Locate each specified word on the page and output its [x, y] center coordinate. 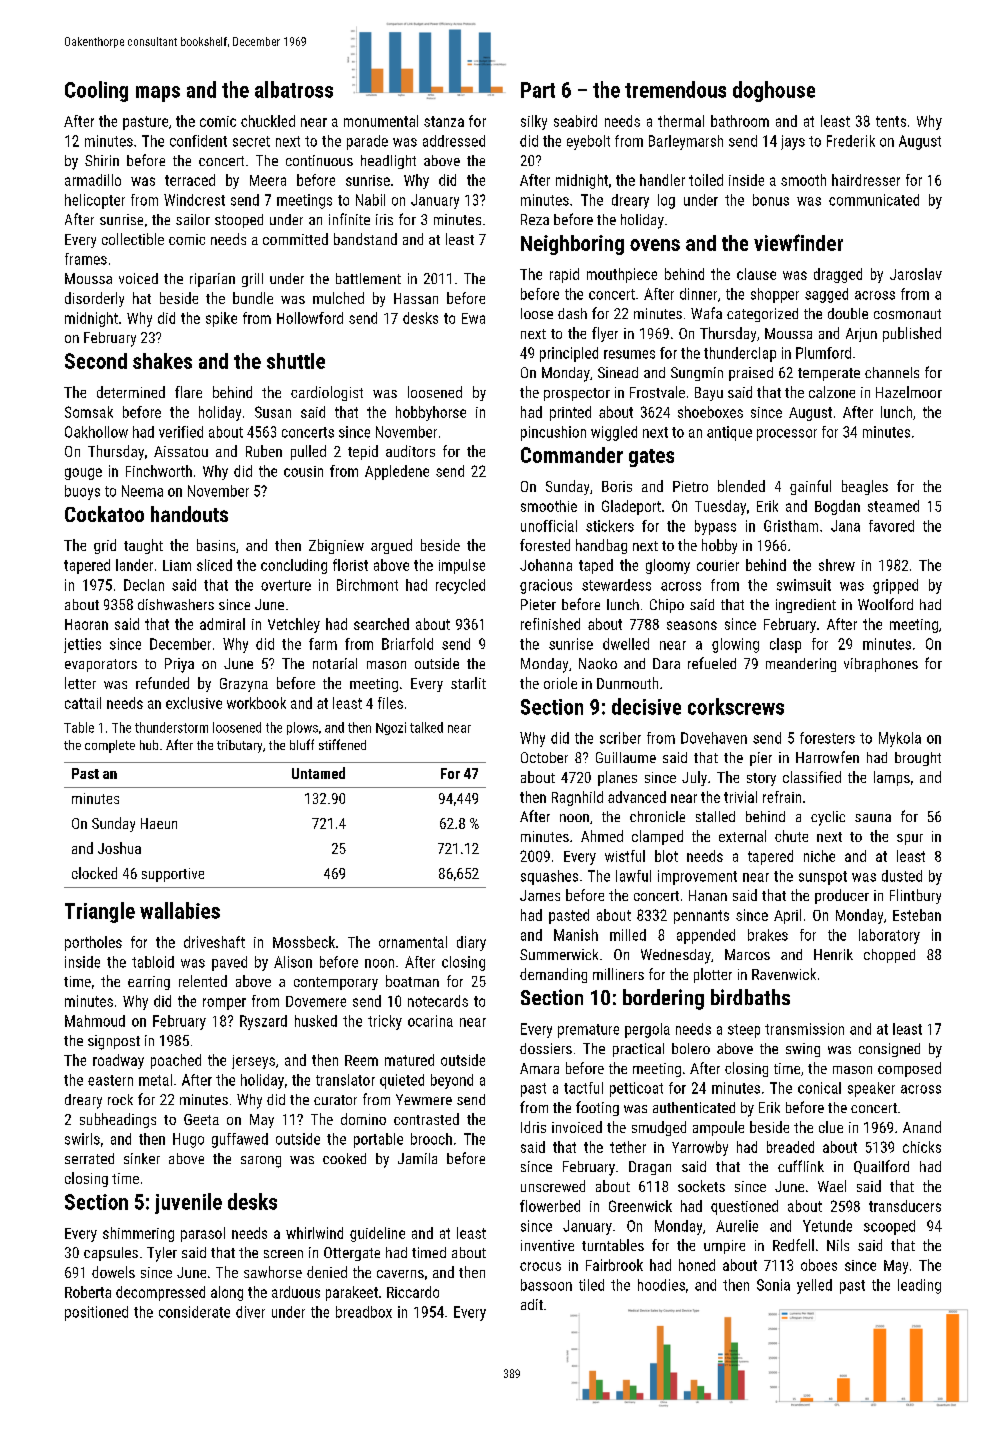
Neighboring [572, 245]
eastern [110, 1080]
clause [756, 274]
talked [426, 727]
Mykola [900, 739]
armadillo [93, 180]
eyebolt [588, 142]
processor [787, 435]
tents [891, 121]
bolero [691, 1048]
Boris [617, 486]
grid [105, 546]
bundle [253, 298]
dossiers [546, 1048]
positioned [96, 1313]
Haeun [159, 823]
